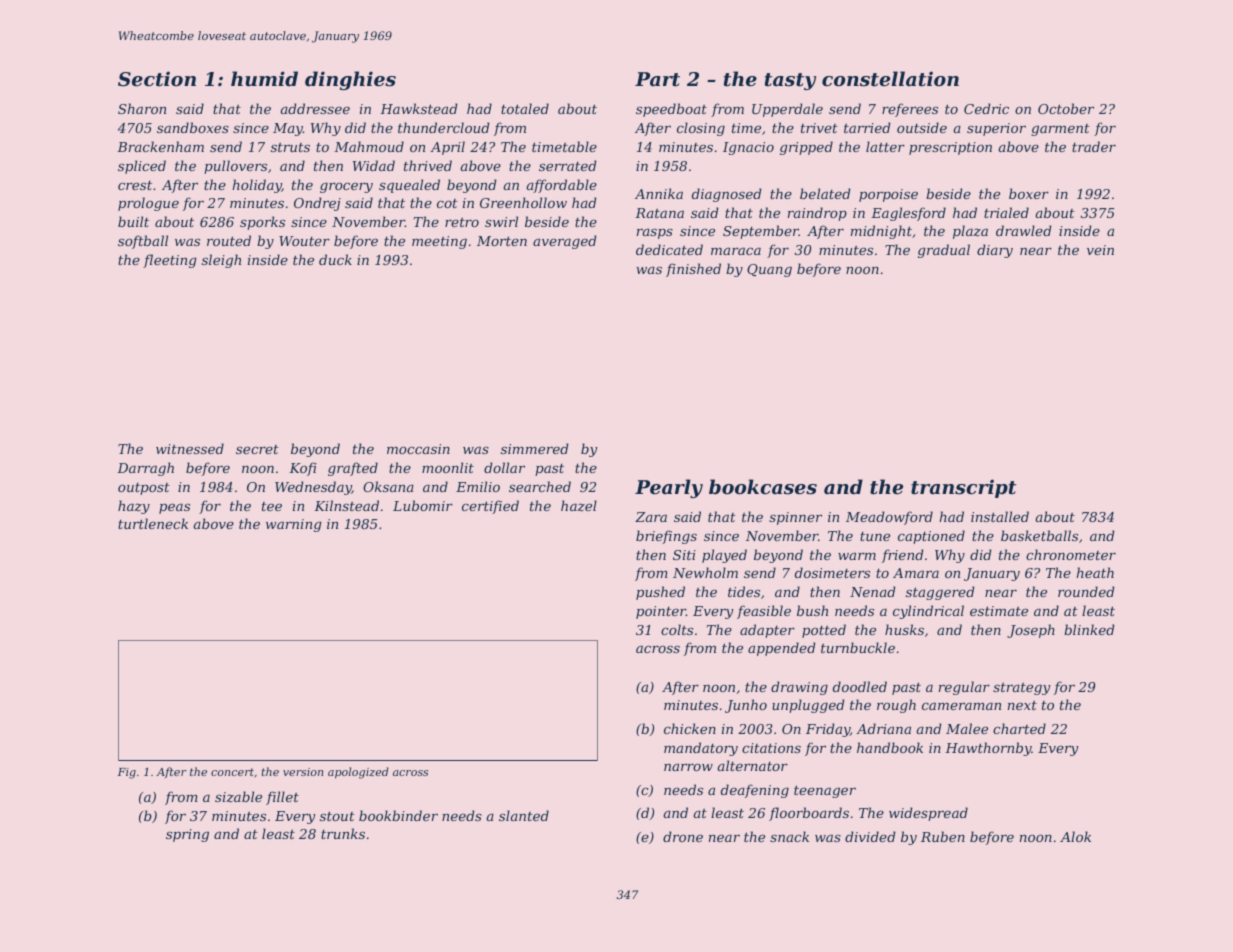  I want to click on spring, so click(187, 835).
